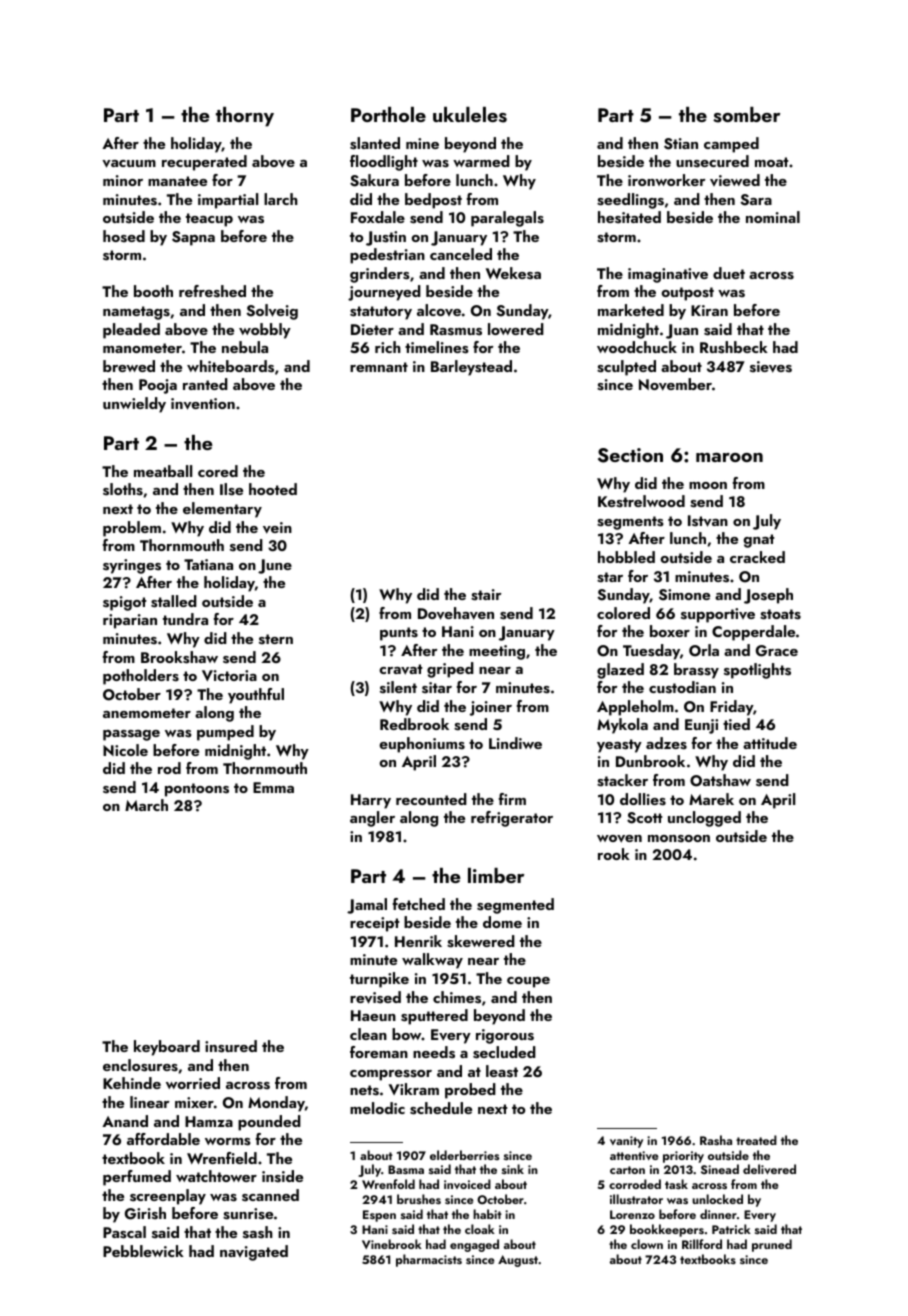 The width and height of the screenshot is (908, 1316). Describe the element at coordinates (143, 1251) in the screenshot. I see `Pebblewick` at that location.
